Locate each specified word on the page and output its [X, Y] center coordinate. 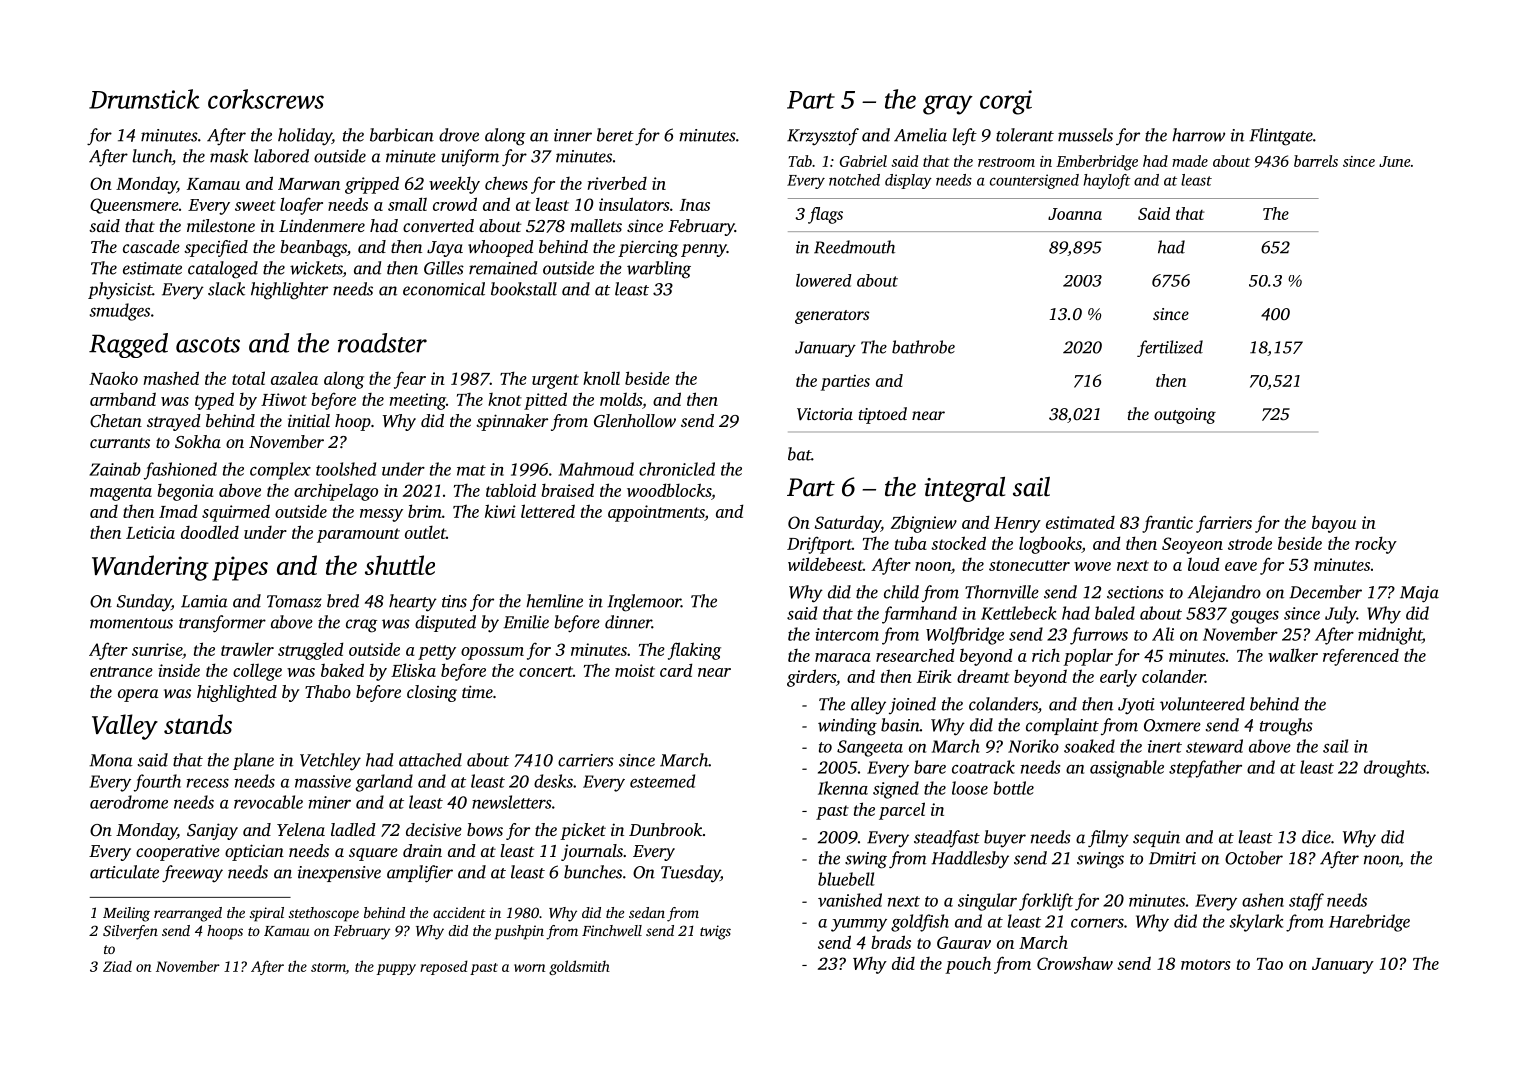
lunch [152, 156]
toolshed [346, 469]
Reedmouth [854, 247]
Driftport [819, 545]
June [1395, 161]
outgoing [1185, 416]
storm [328, 967]
